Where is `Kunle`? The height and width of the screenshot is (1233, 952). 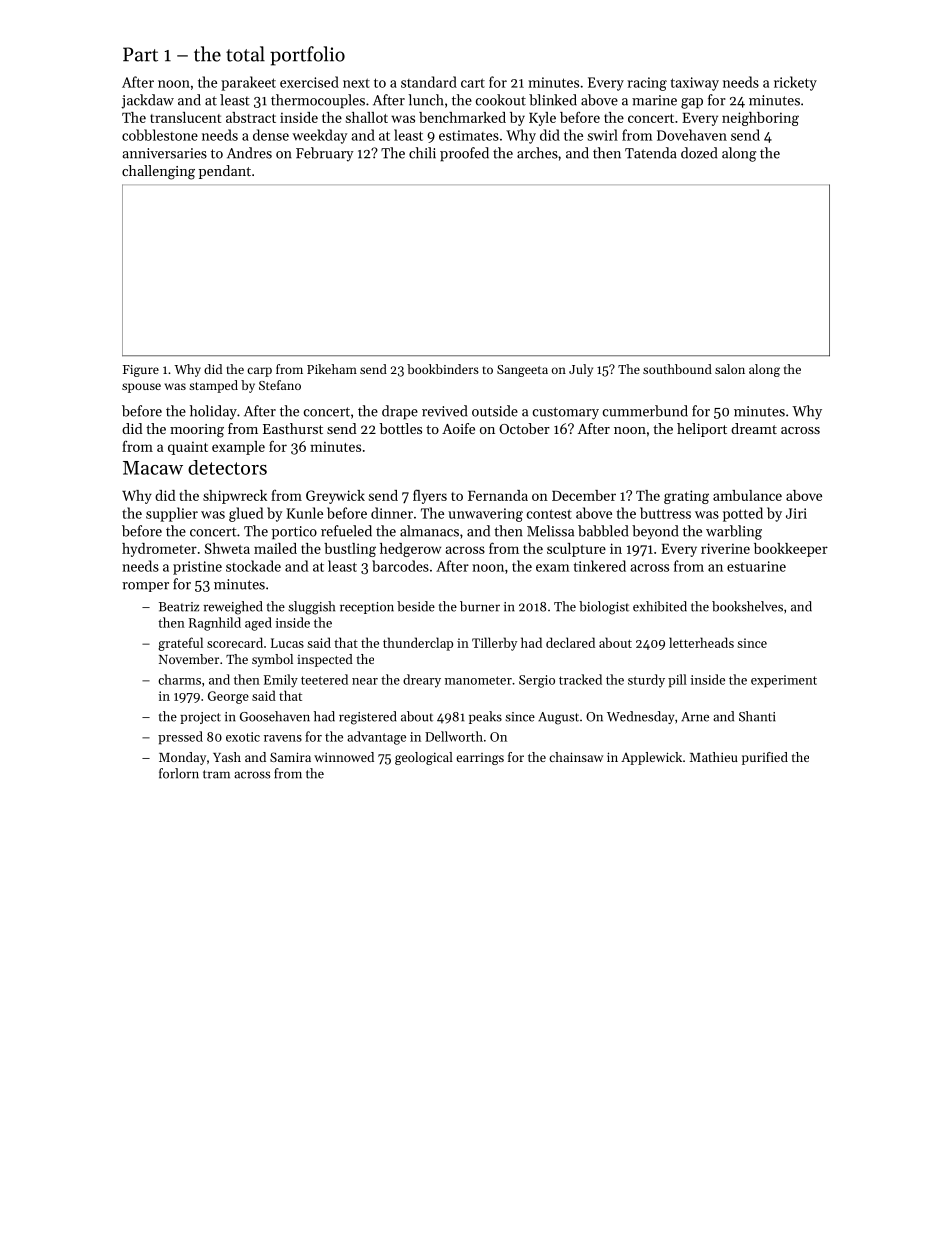
Kunle is located at coordinates (304, 513).
